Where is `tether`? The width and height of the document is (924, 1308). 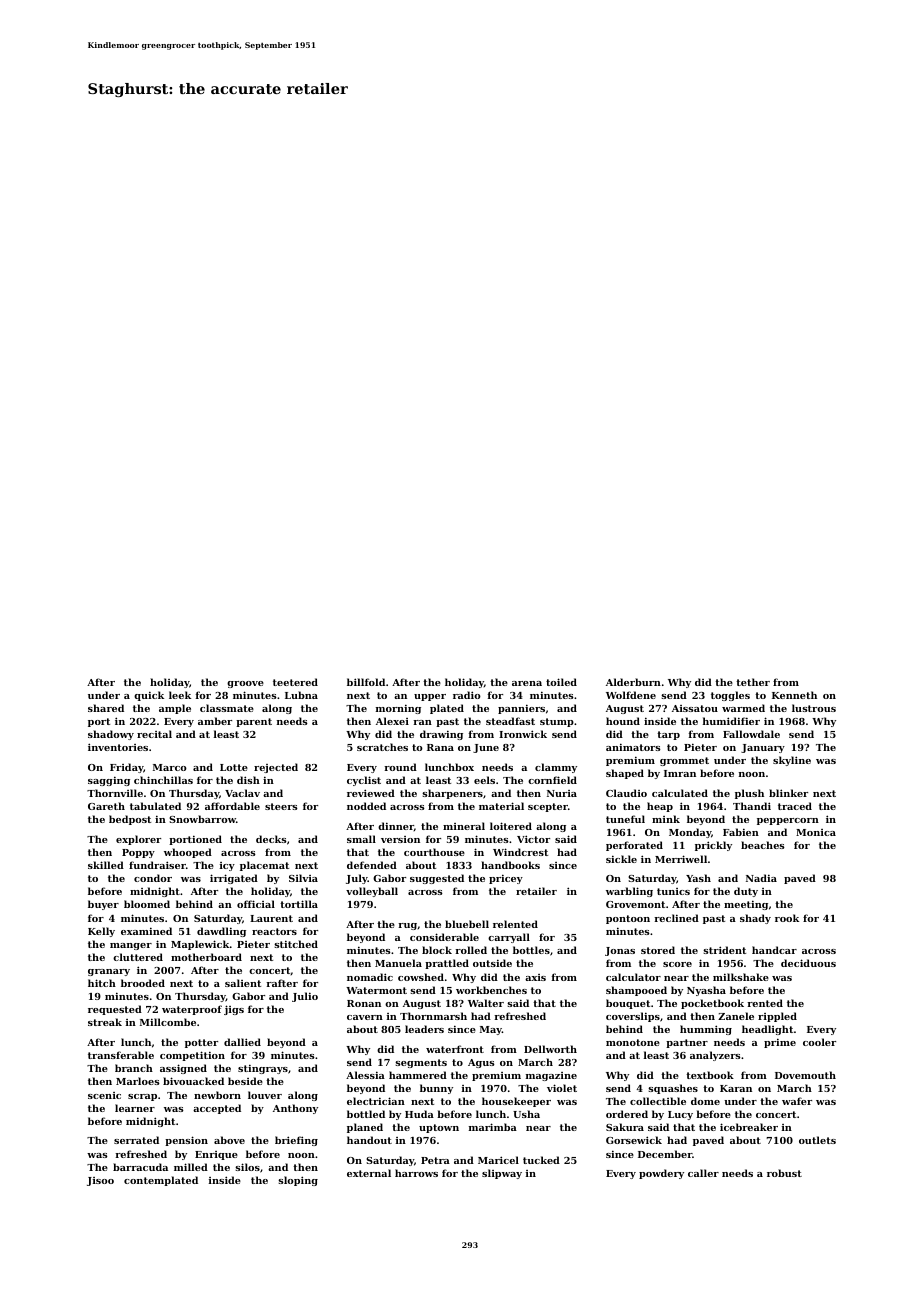
tether is located at coordinates (753, 682).
